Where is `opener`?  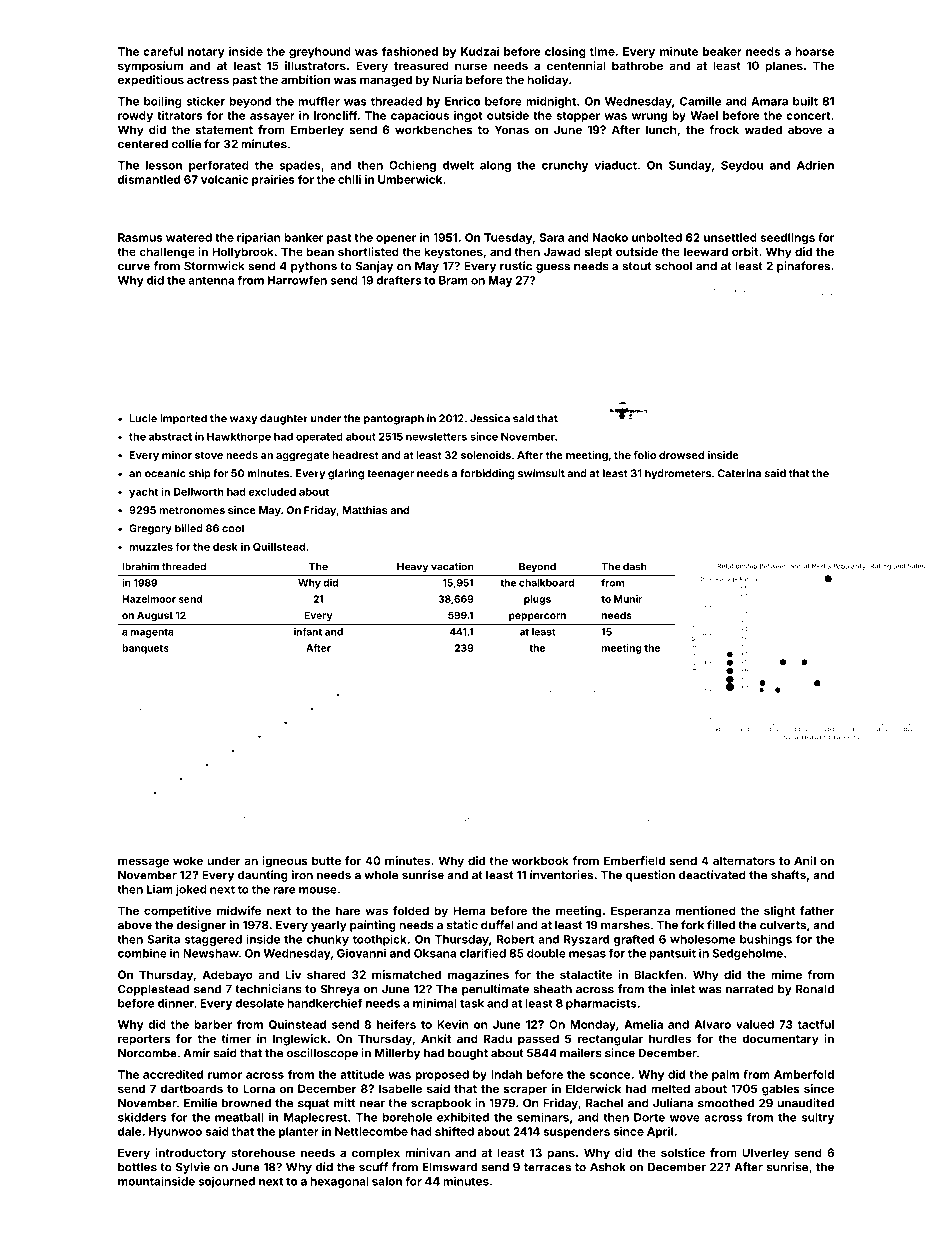
opener is located at coordinates (396, 239).
